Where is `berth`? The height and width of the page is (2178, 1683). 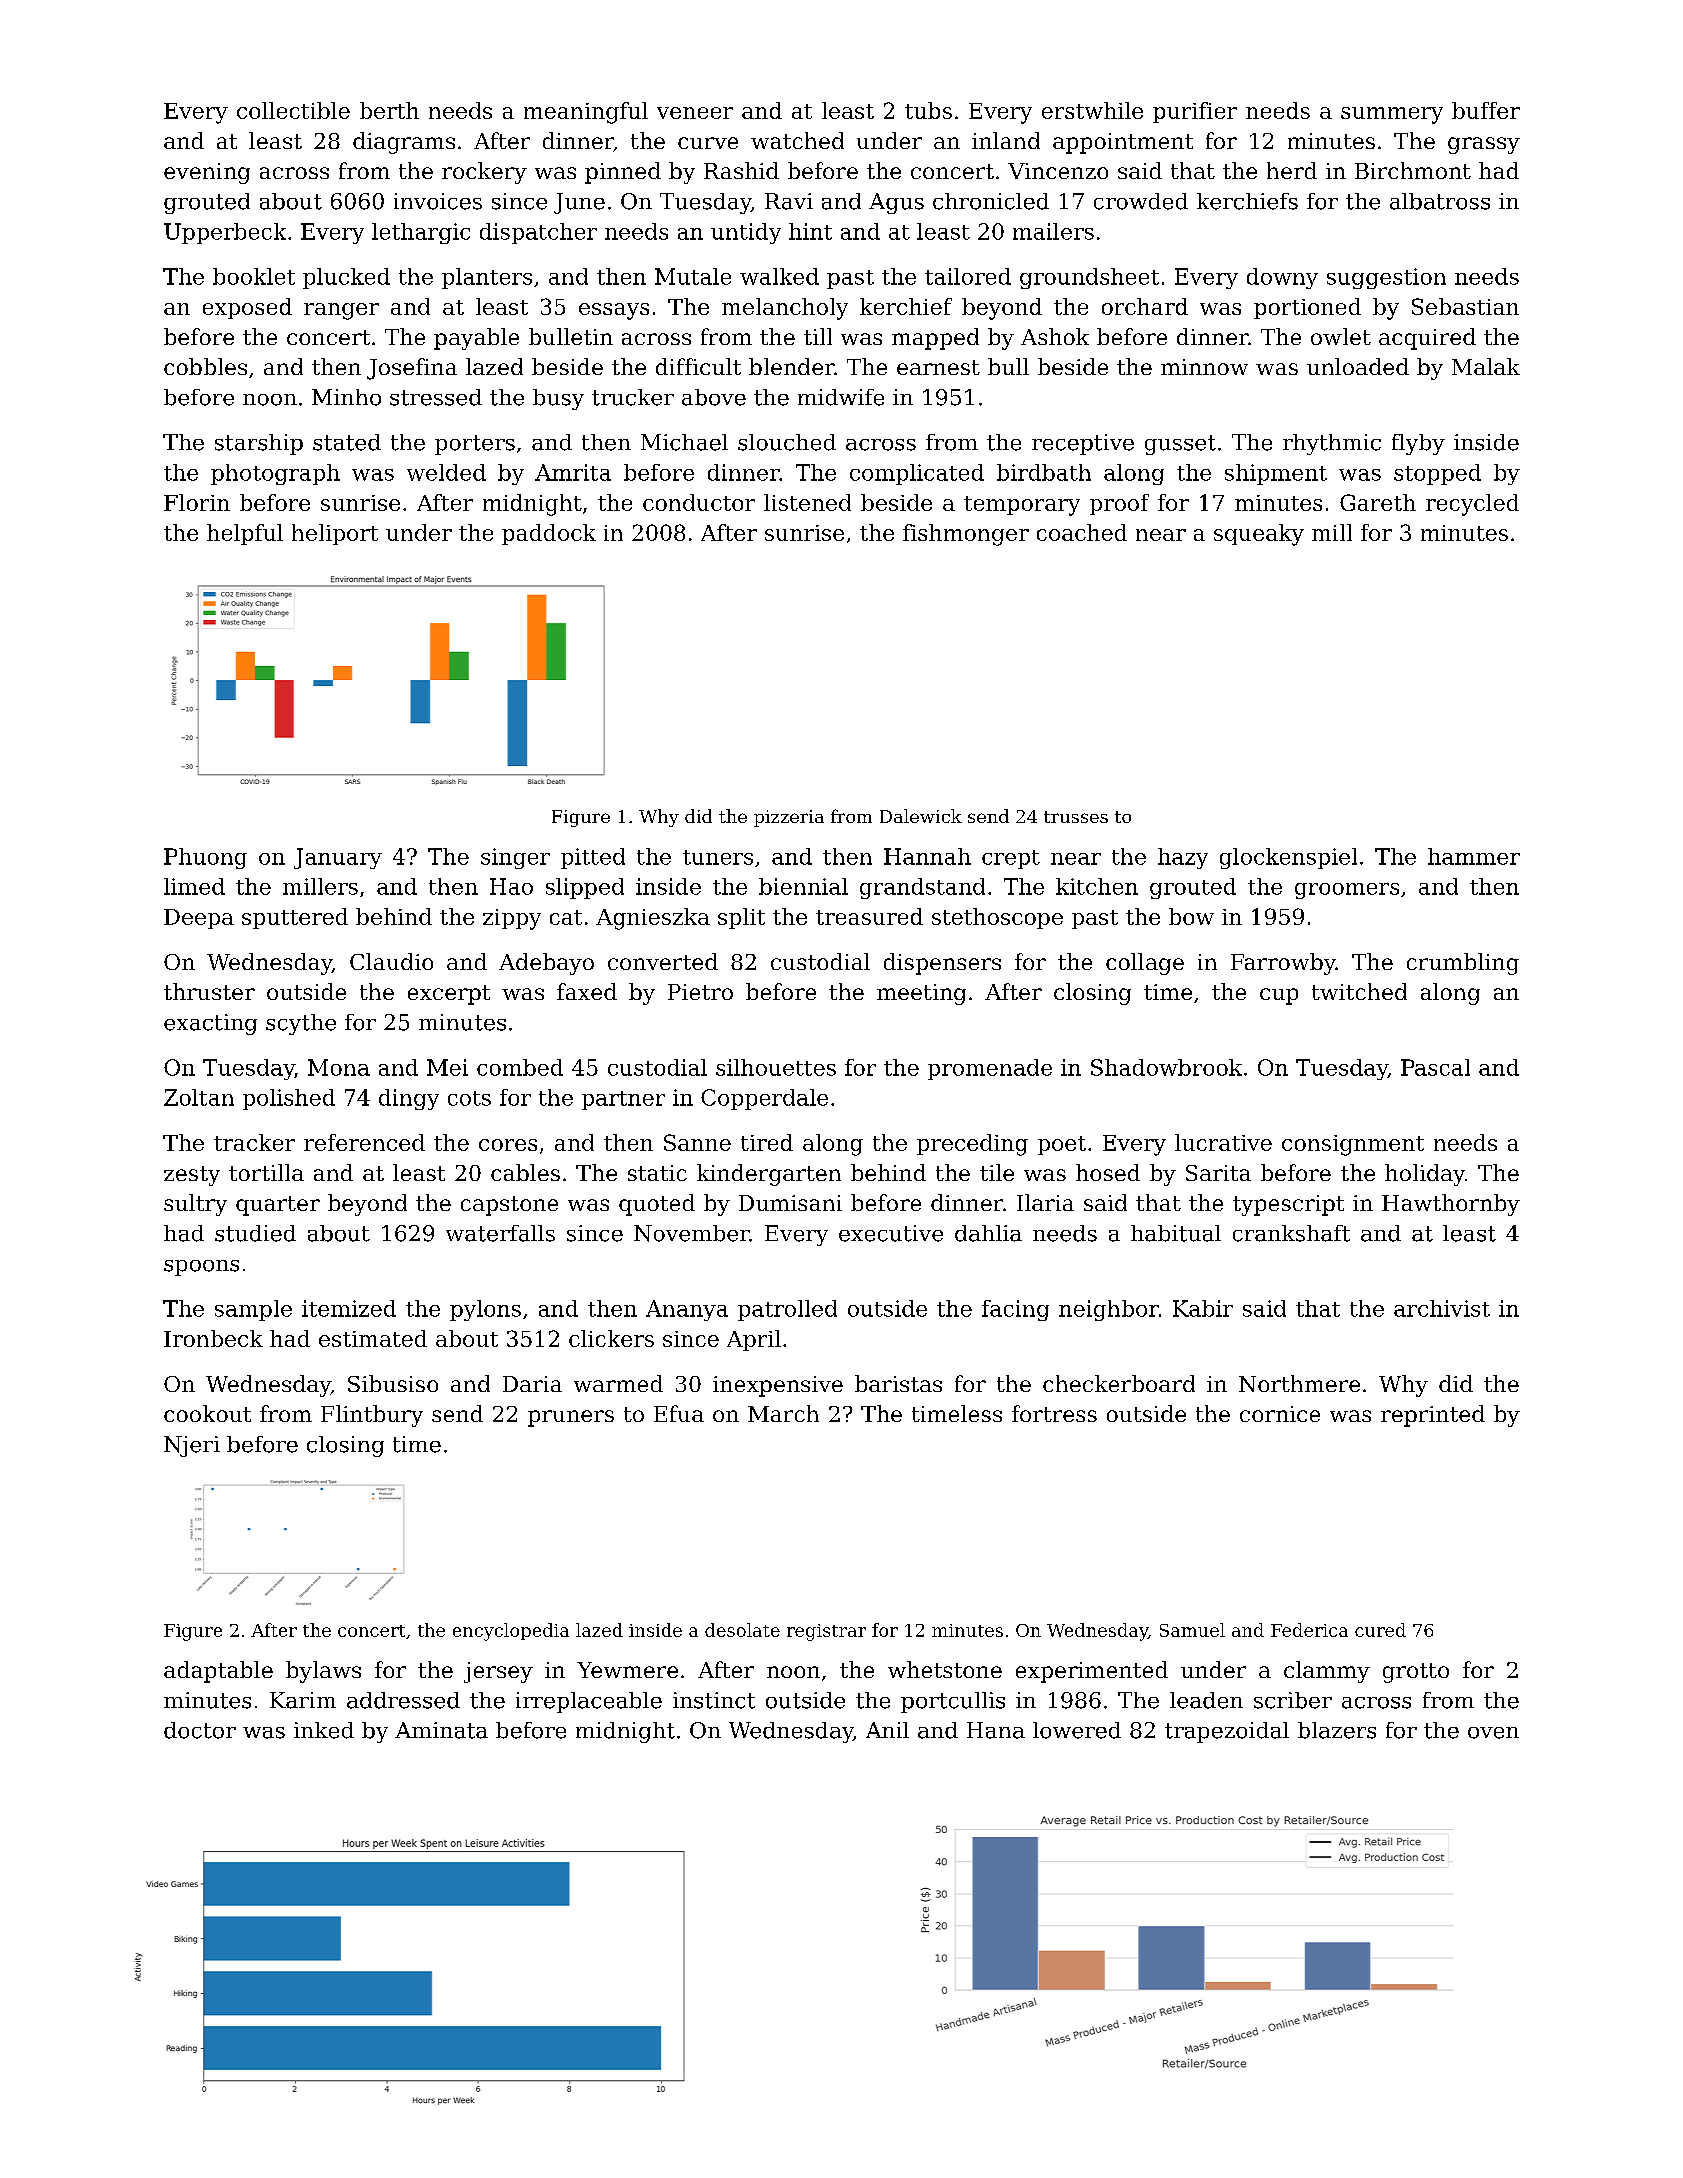
berth is located at coordinates (389, 110).
